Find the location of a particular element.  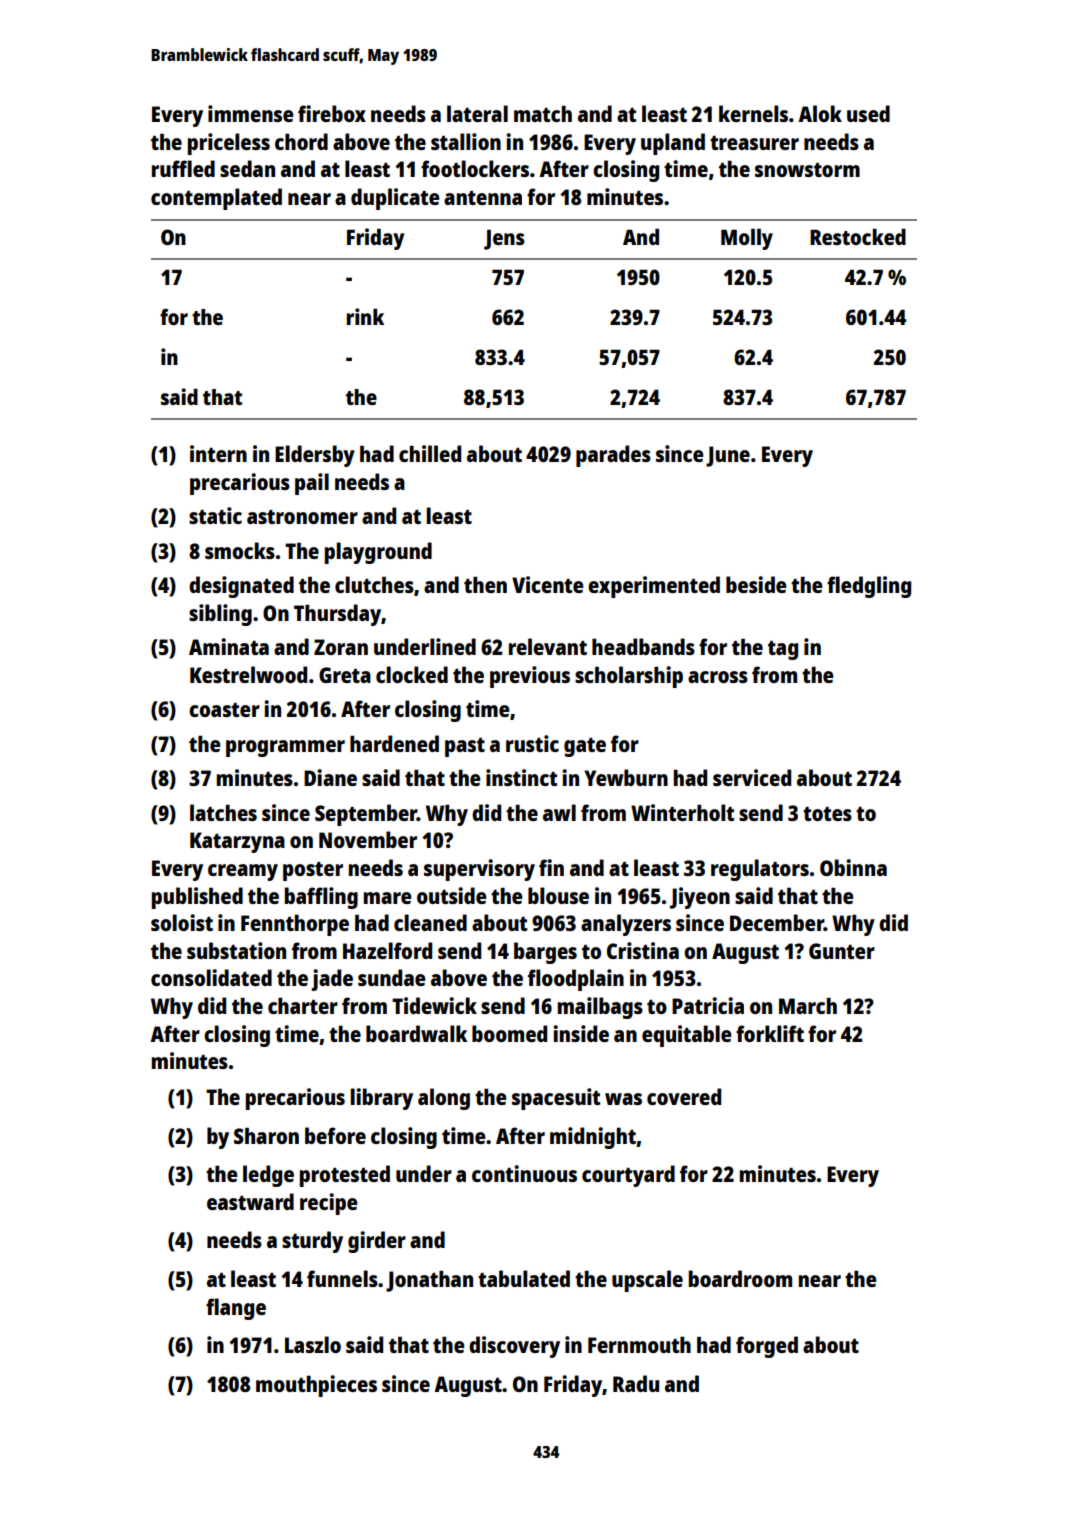

Alok is located at coordinates (820, 113).
